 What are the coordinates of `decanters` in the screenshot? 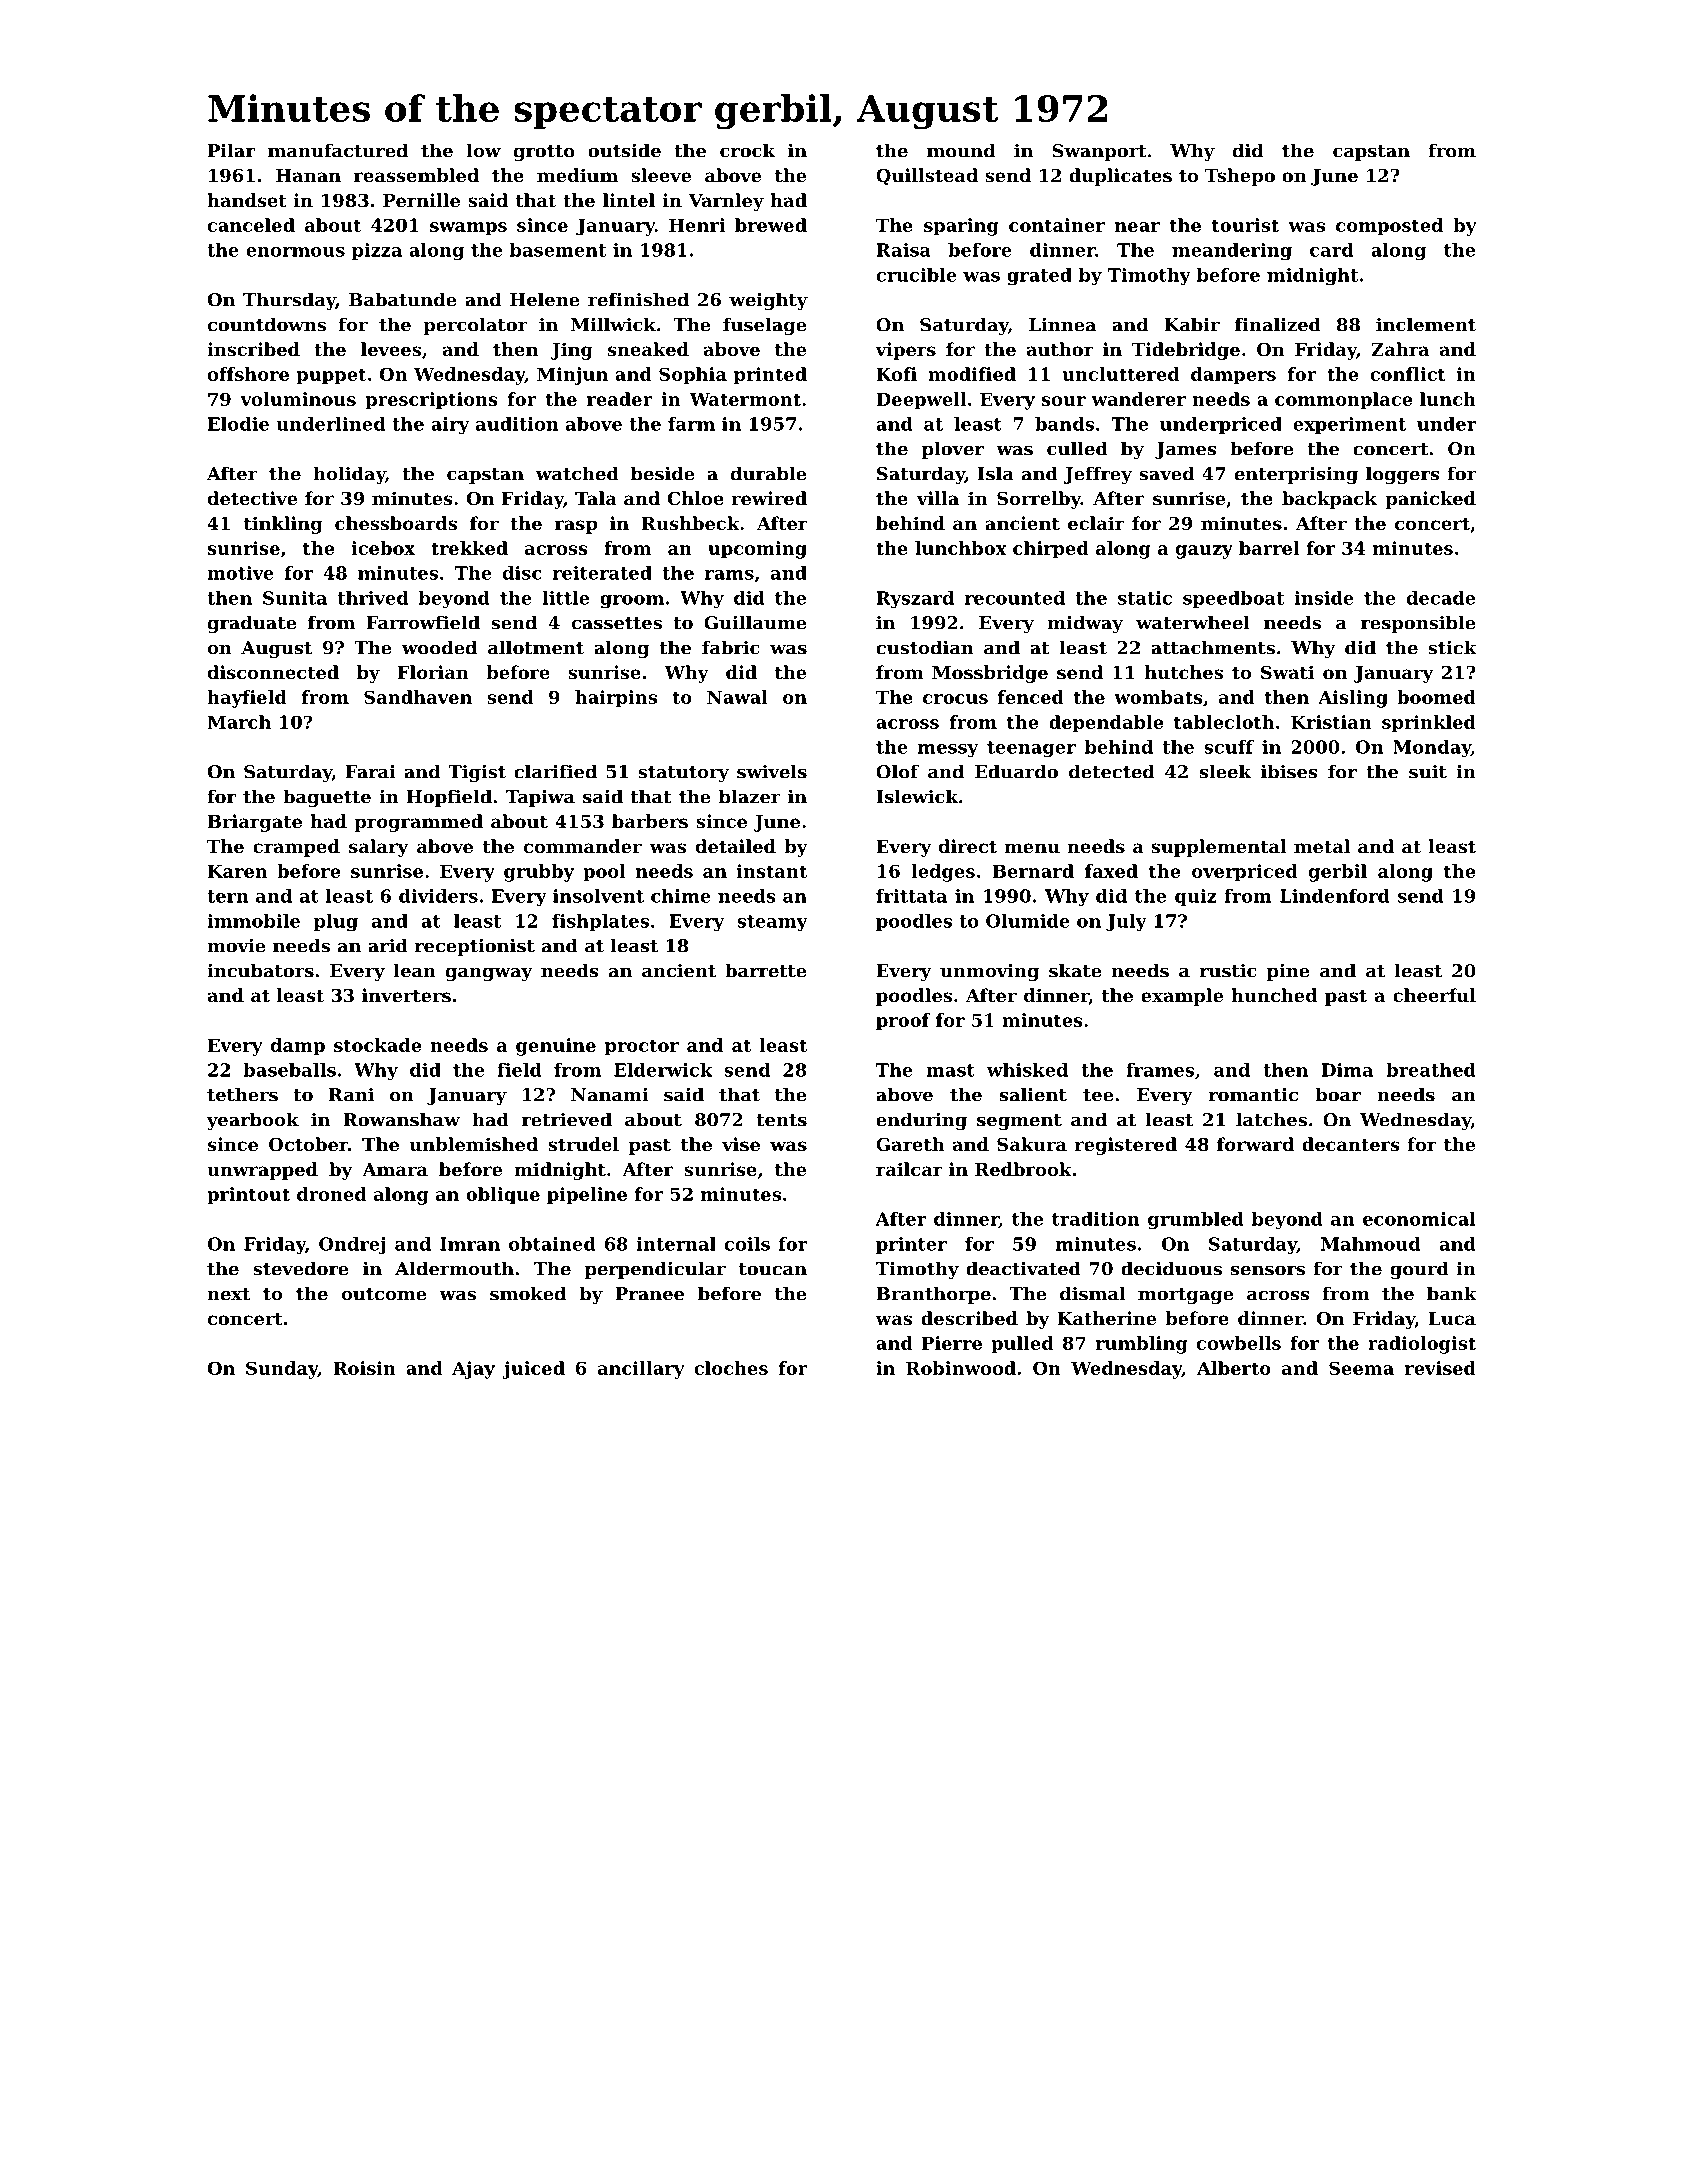 It's located at (1351, 1144).
